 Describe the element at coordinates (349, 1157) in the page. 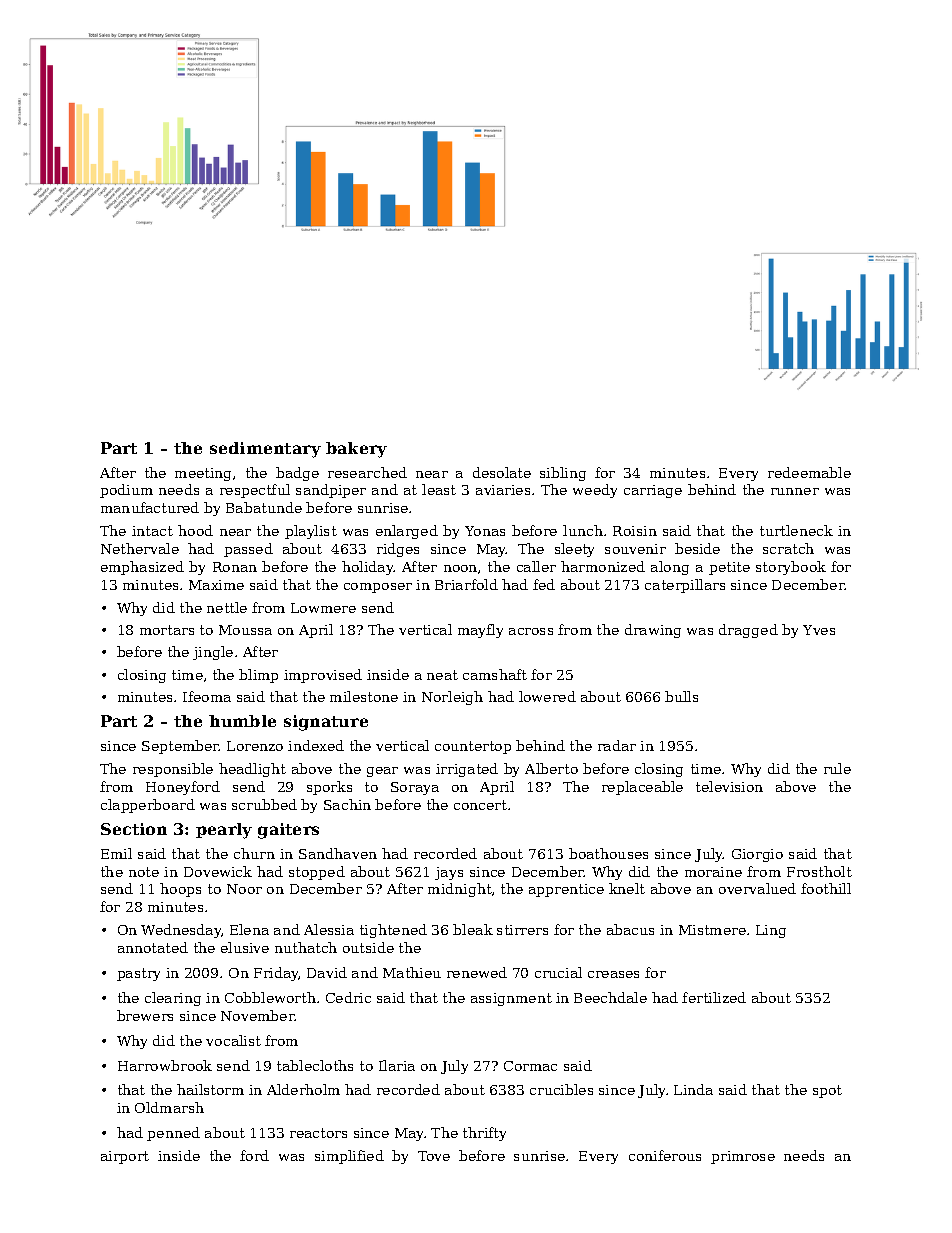

I see `simplified` at that location.
